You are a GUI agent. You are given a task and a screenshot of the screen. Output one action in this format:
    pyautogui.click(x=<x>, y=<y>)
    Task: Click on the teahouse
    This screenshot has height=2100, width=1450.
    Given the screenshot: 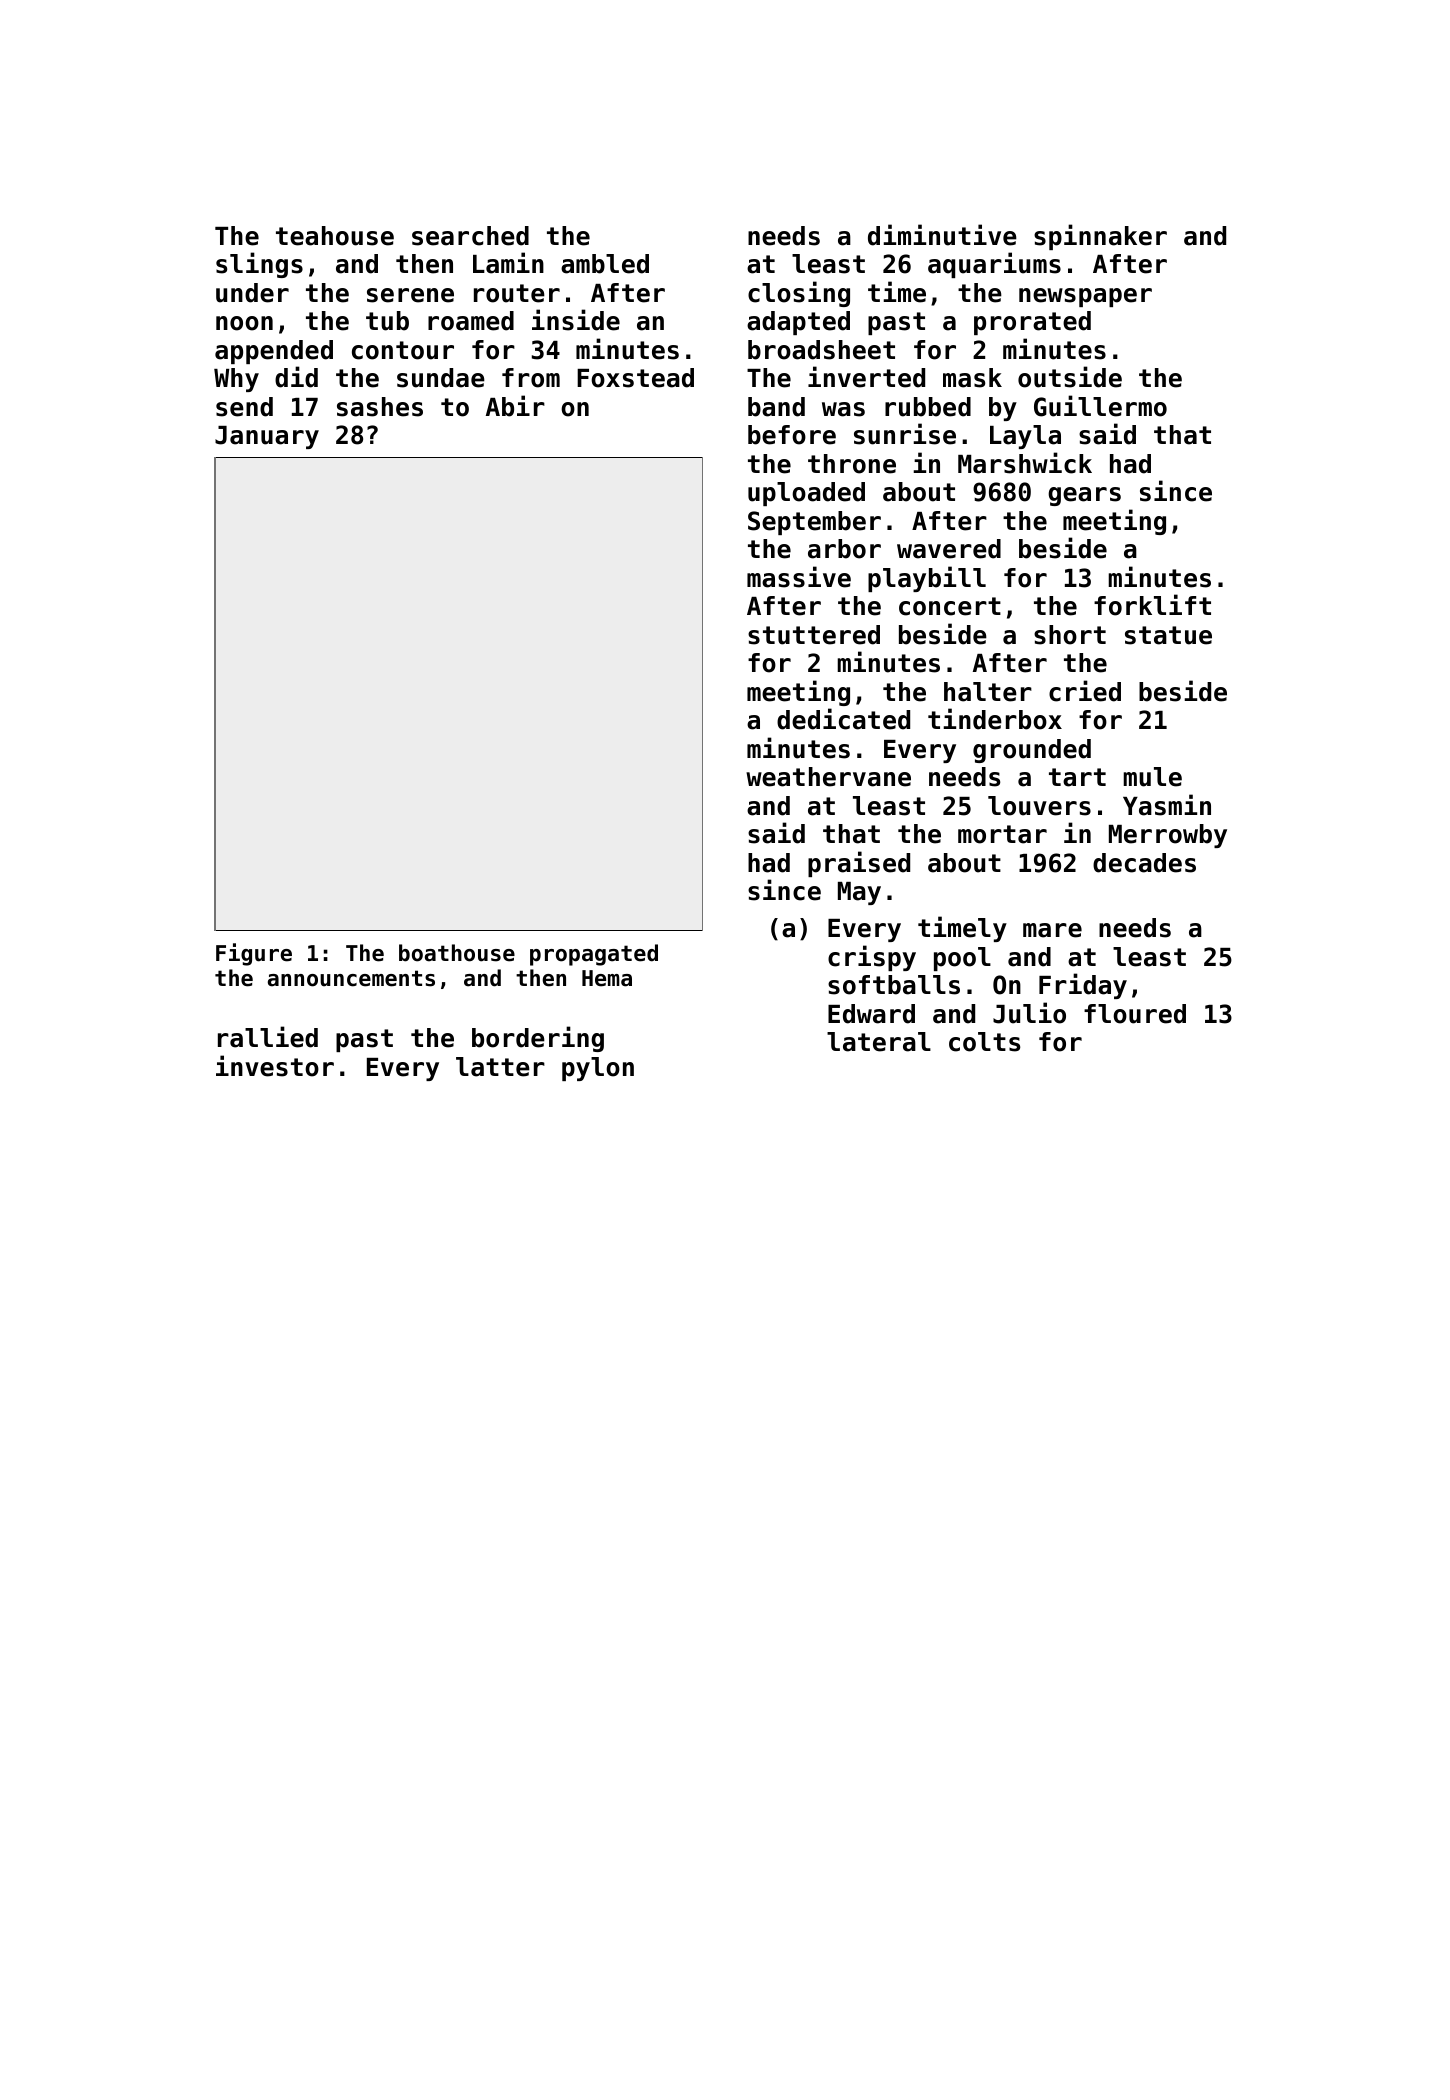 What is the action you would take?
    pyautogui.click(x=335, y=236)
